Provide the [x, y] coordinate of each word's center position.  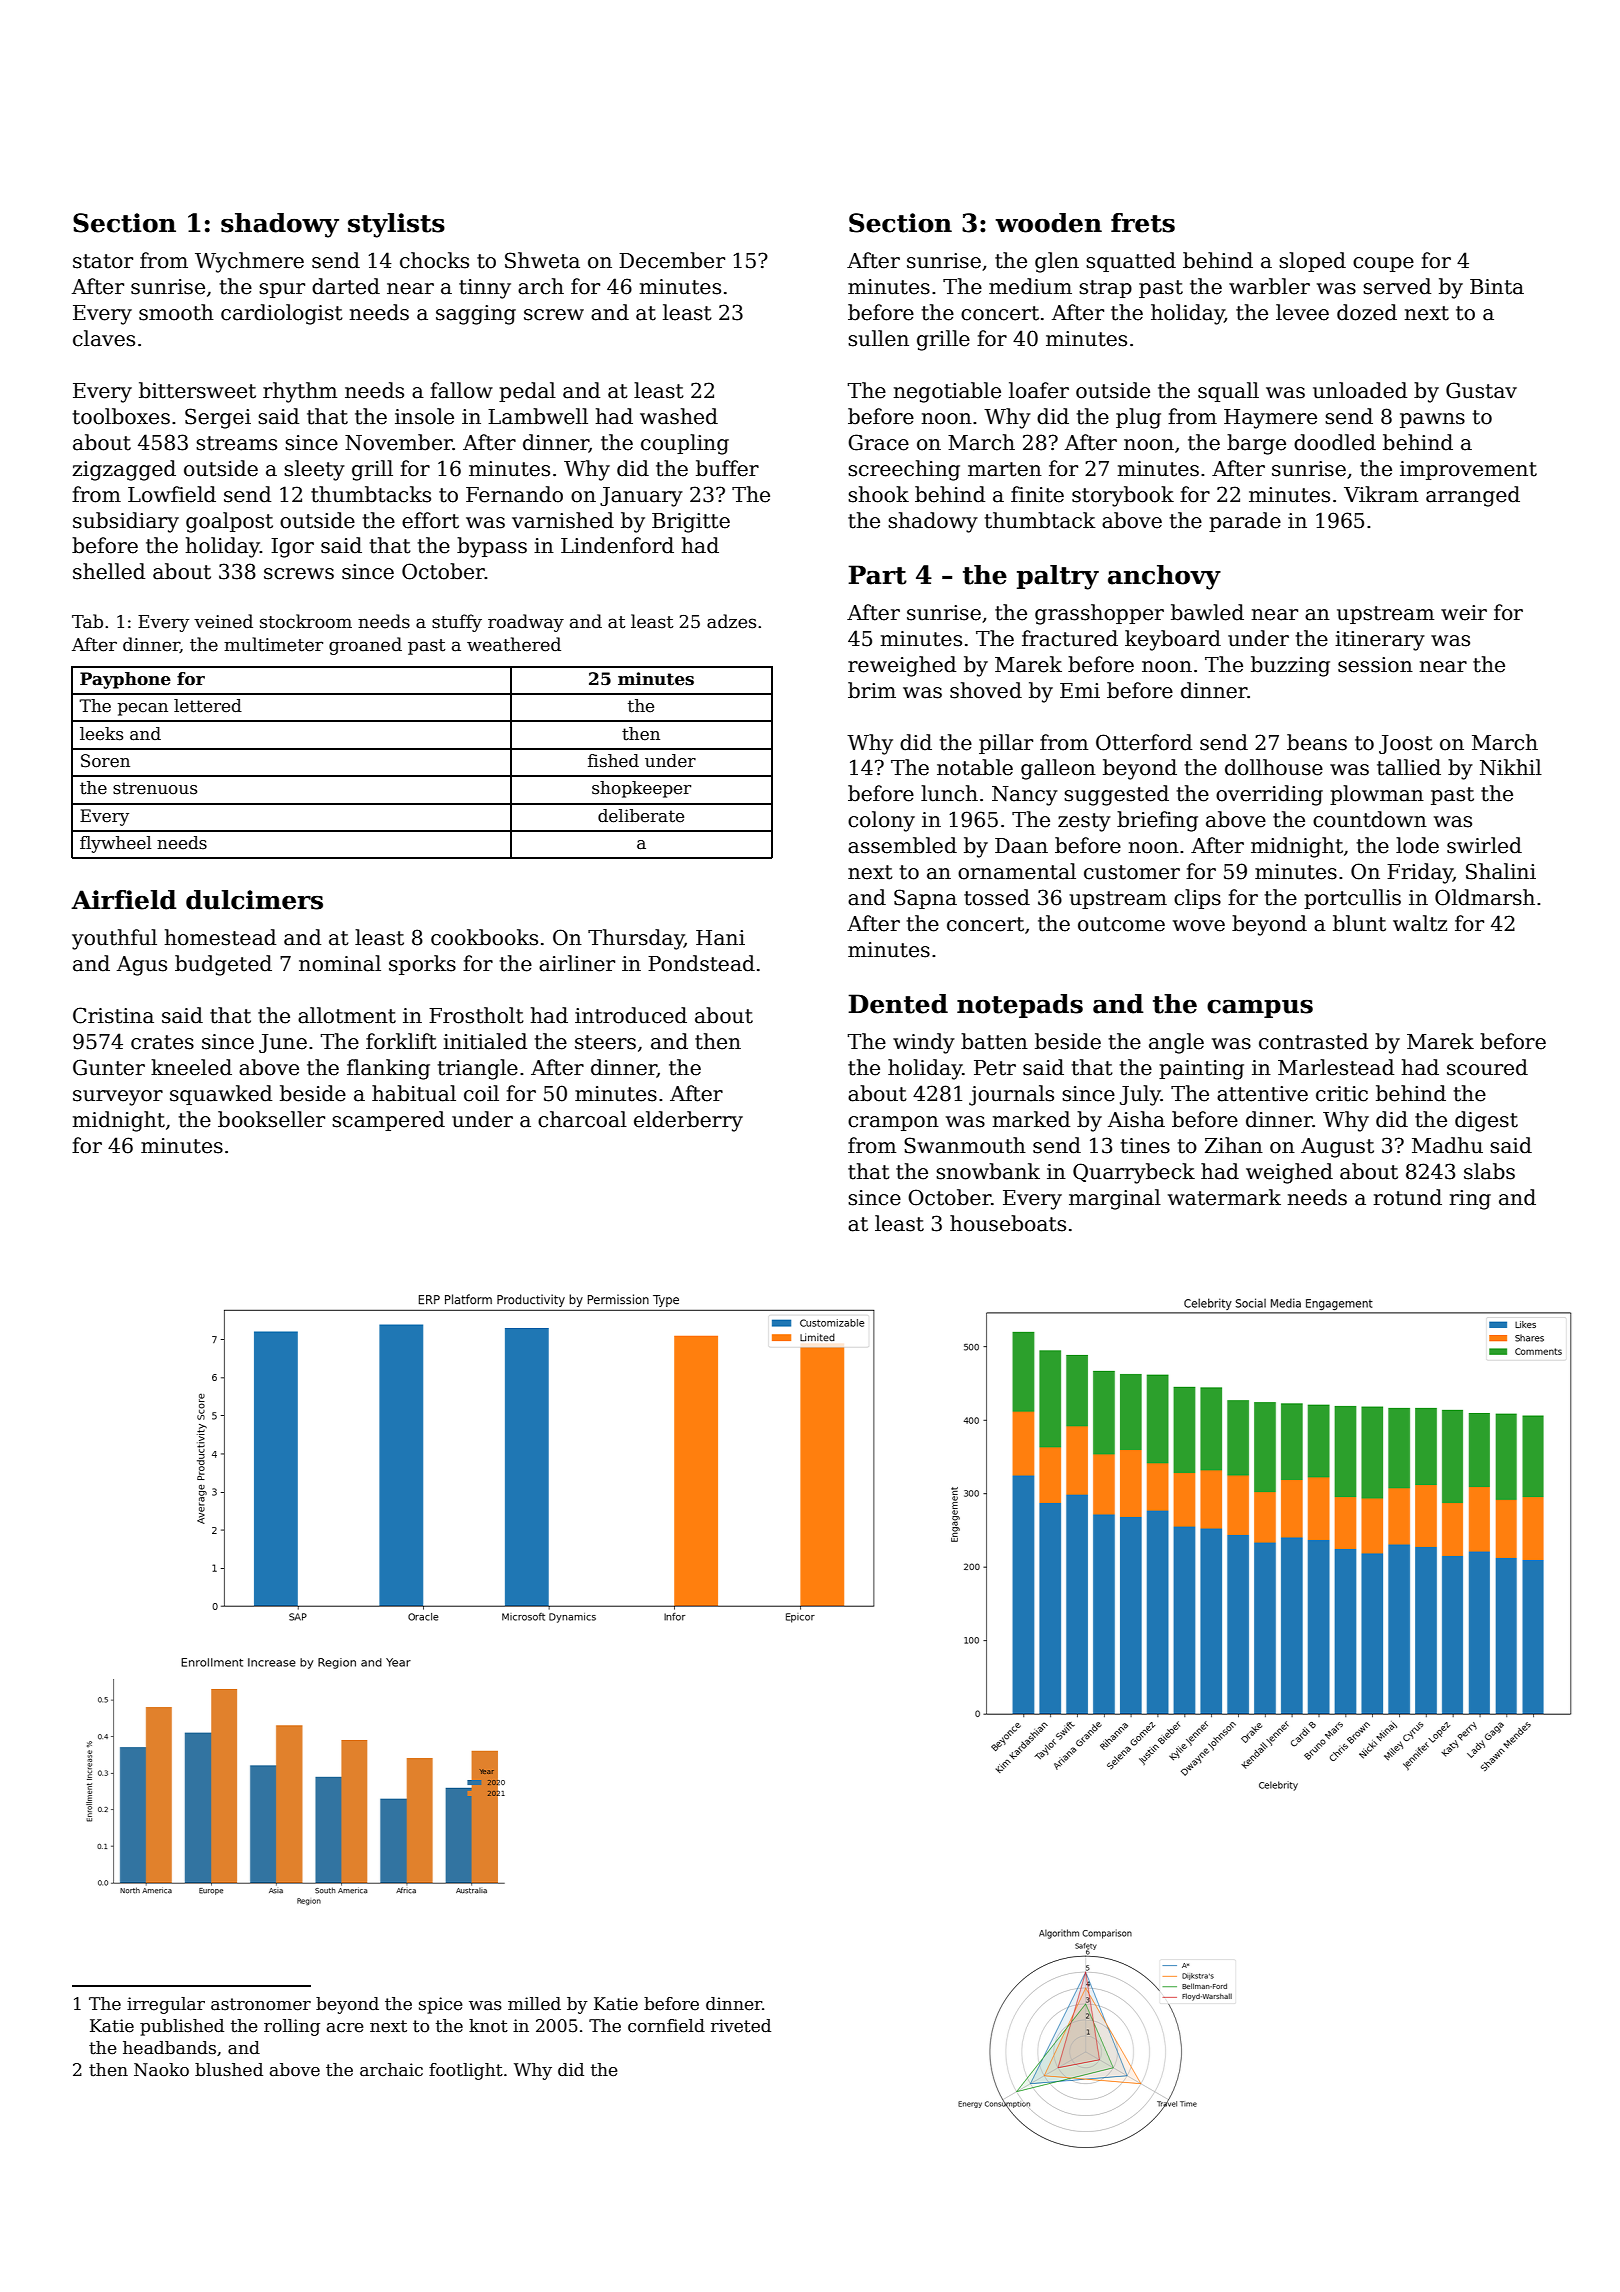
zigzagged [124, 470]
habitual [414, 1093]
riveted [741, 2026]
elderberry [688, 1121]
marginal [1115, 1199]
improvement [1468, 470]
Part [877, 575]
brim [872, 690]
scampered [388, 1121]
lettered [208, 706]
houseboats [1008, 1223]
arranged [1473, 496]
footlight [466, 2071]
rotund [1408, 1197]
